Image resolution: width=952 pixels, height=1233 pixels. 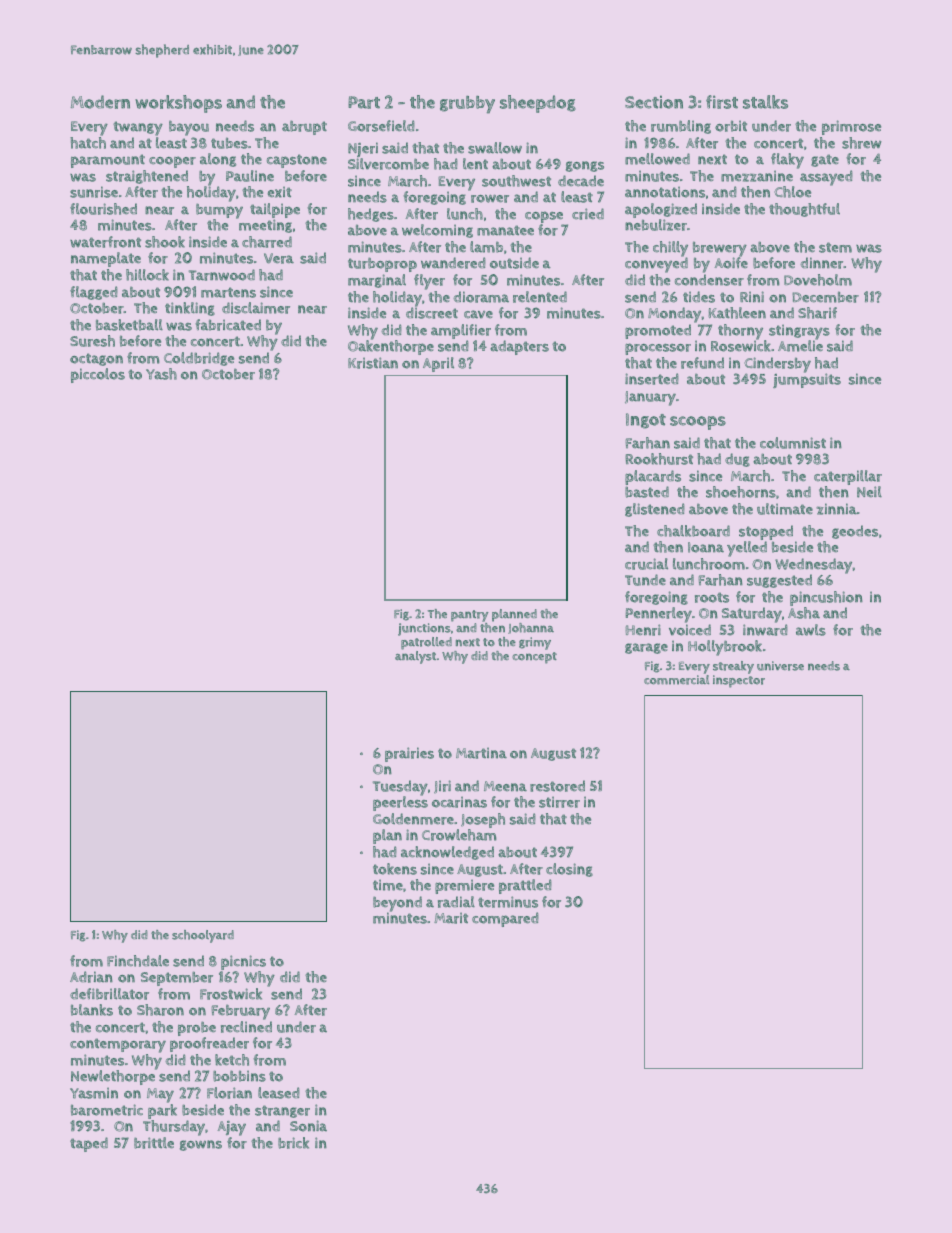 What do you see at coordinates (364, 102) in the image?
I see `Part` at bounding box center [364, 102].
